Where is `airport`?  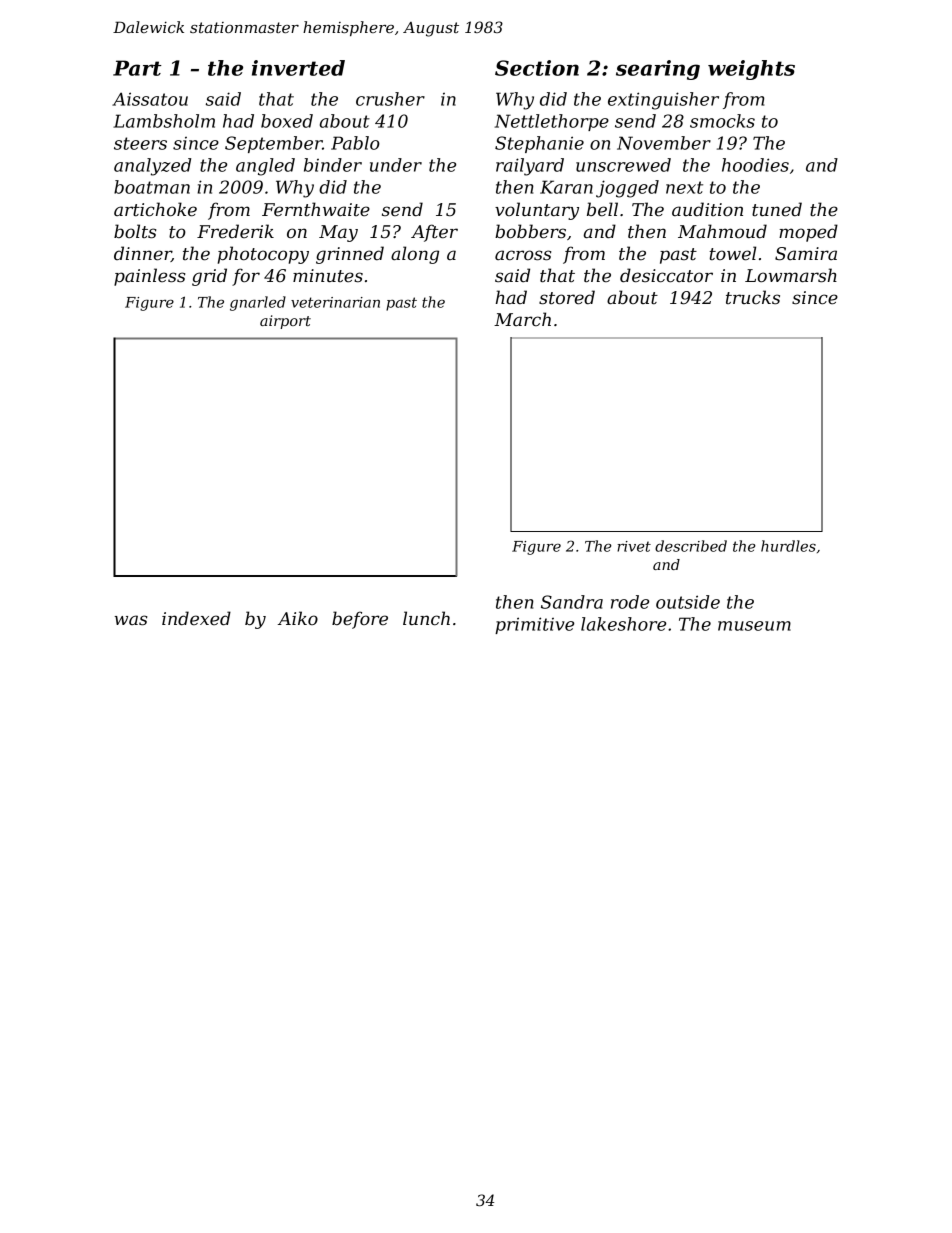 airport is located at coordinates (285, 322).
